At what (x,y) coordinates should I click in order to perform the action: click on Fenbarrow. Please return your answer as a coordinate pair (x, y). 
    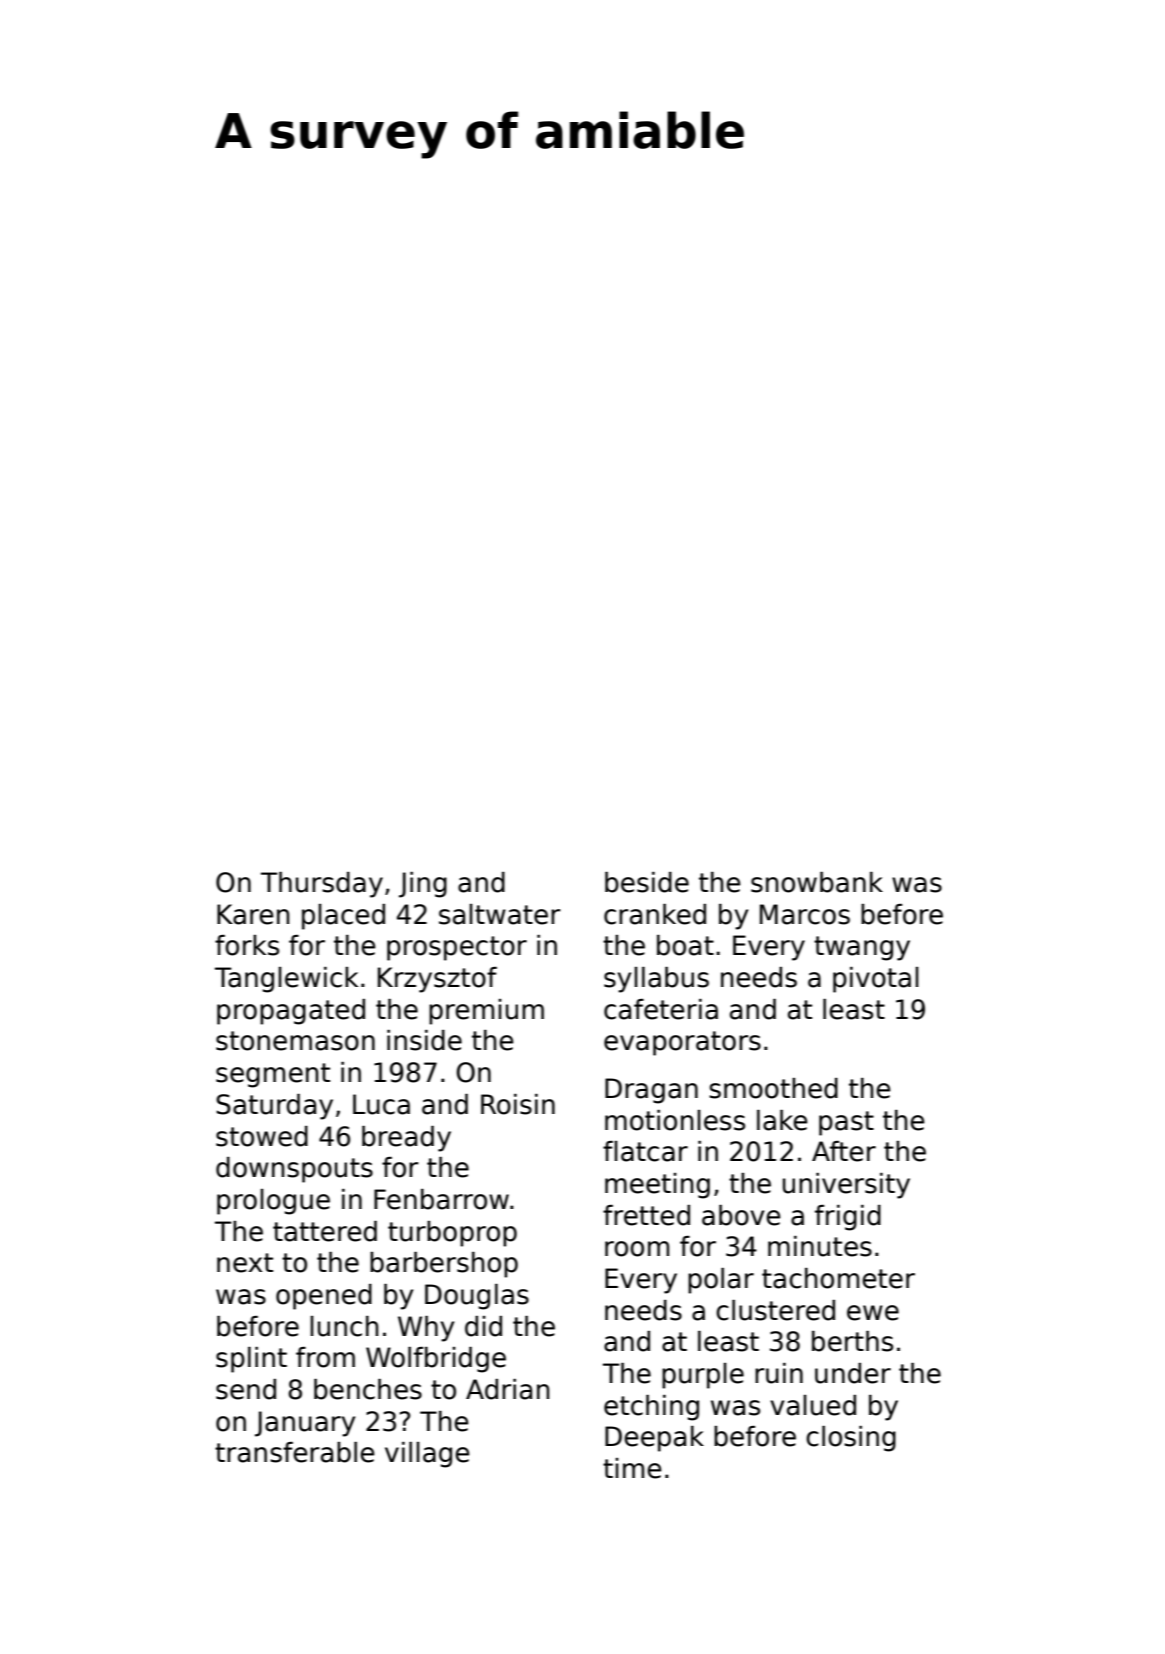
    Looking at the image, I should click on (441, 1199).
